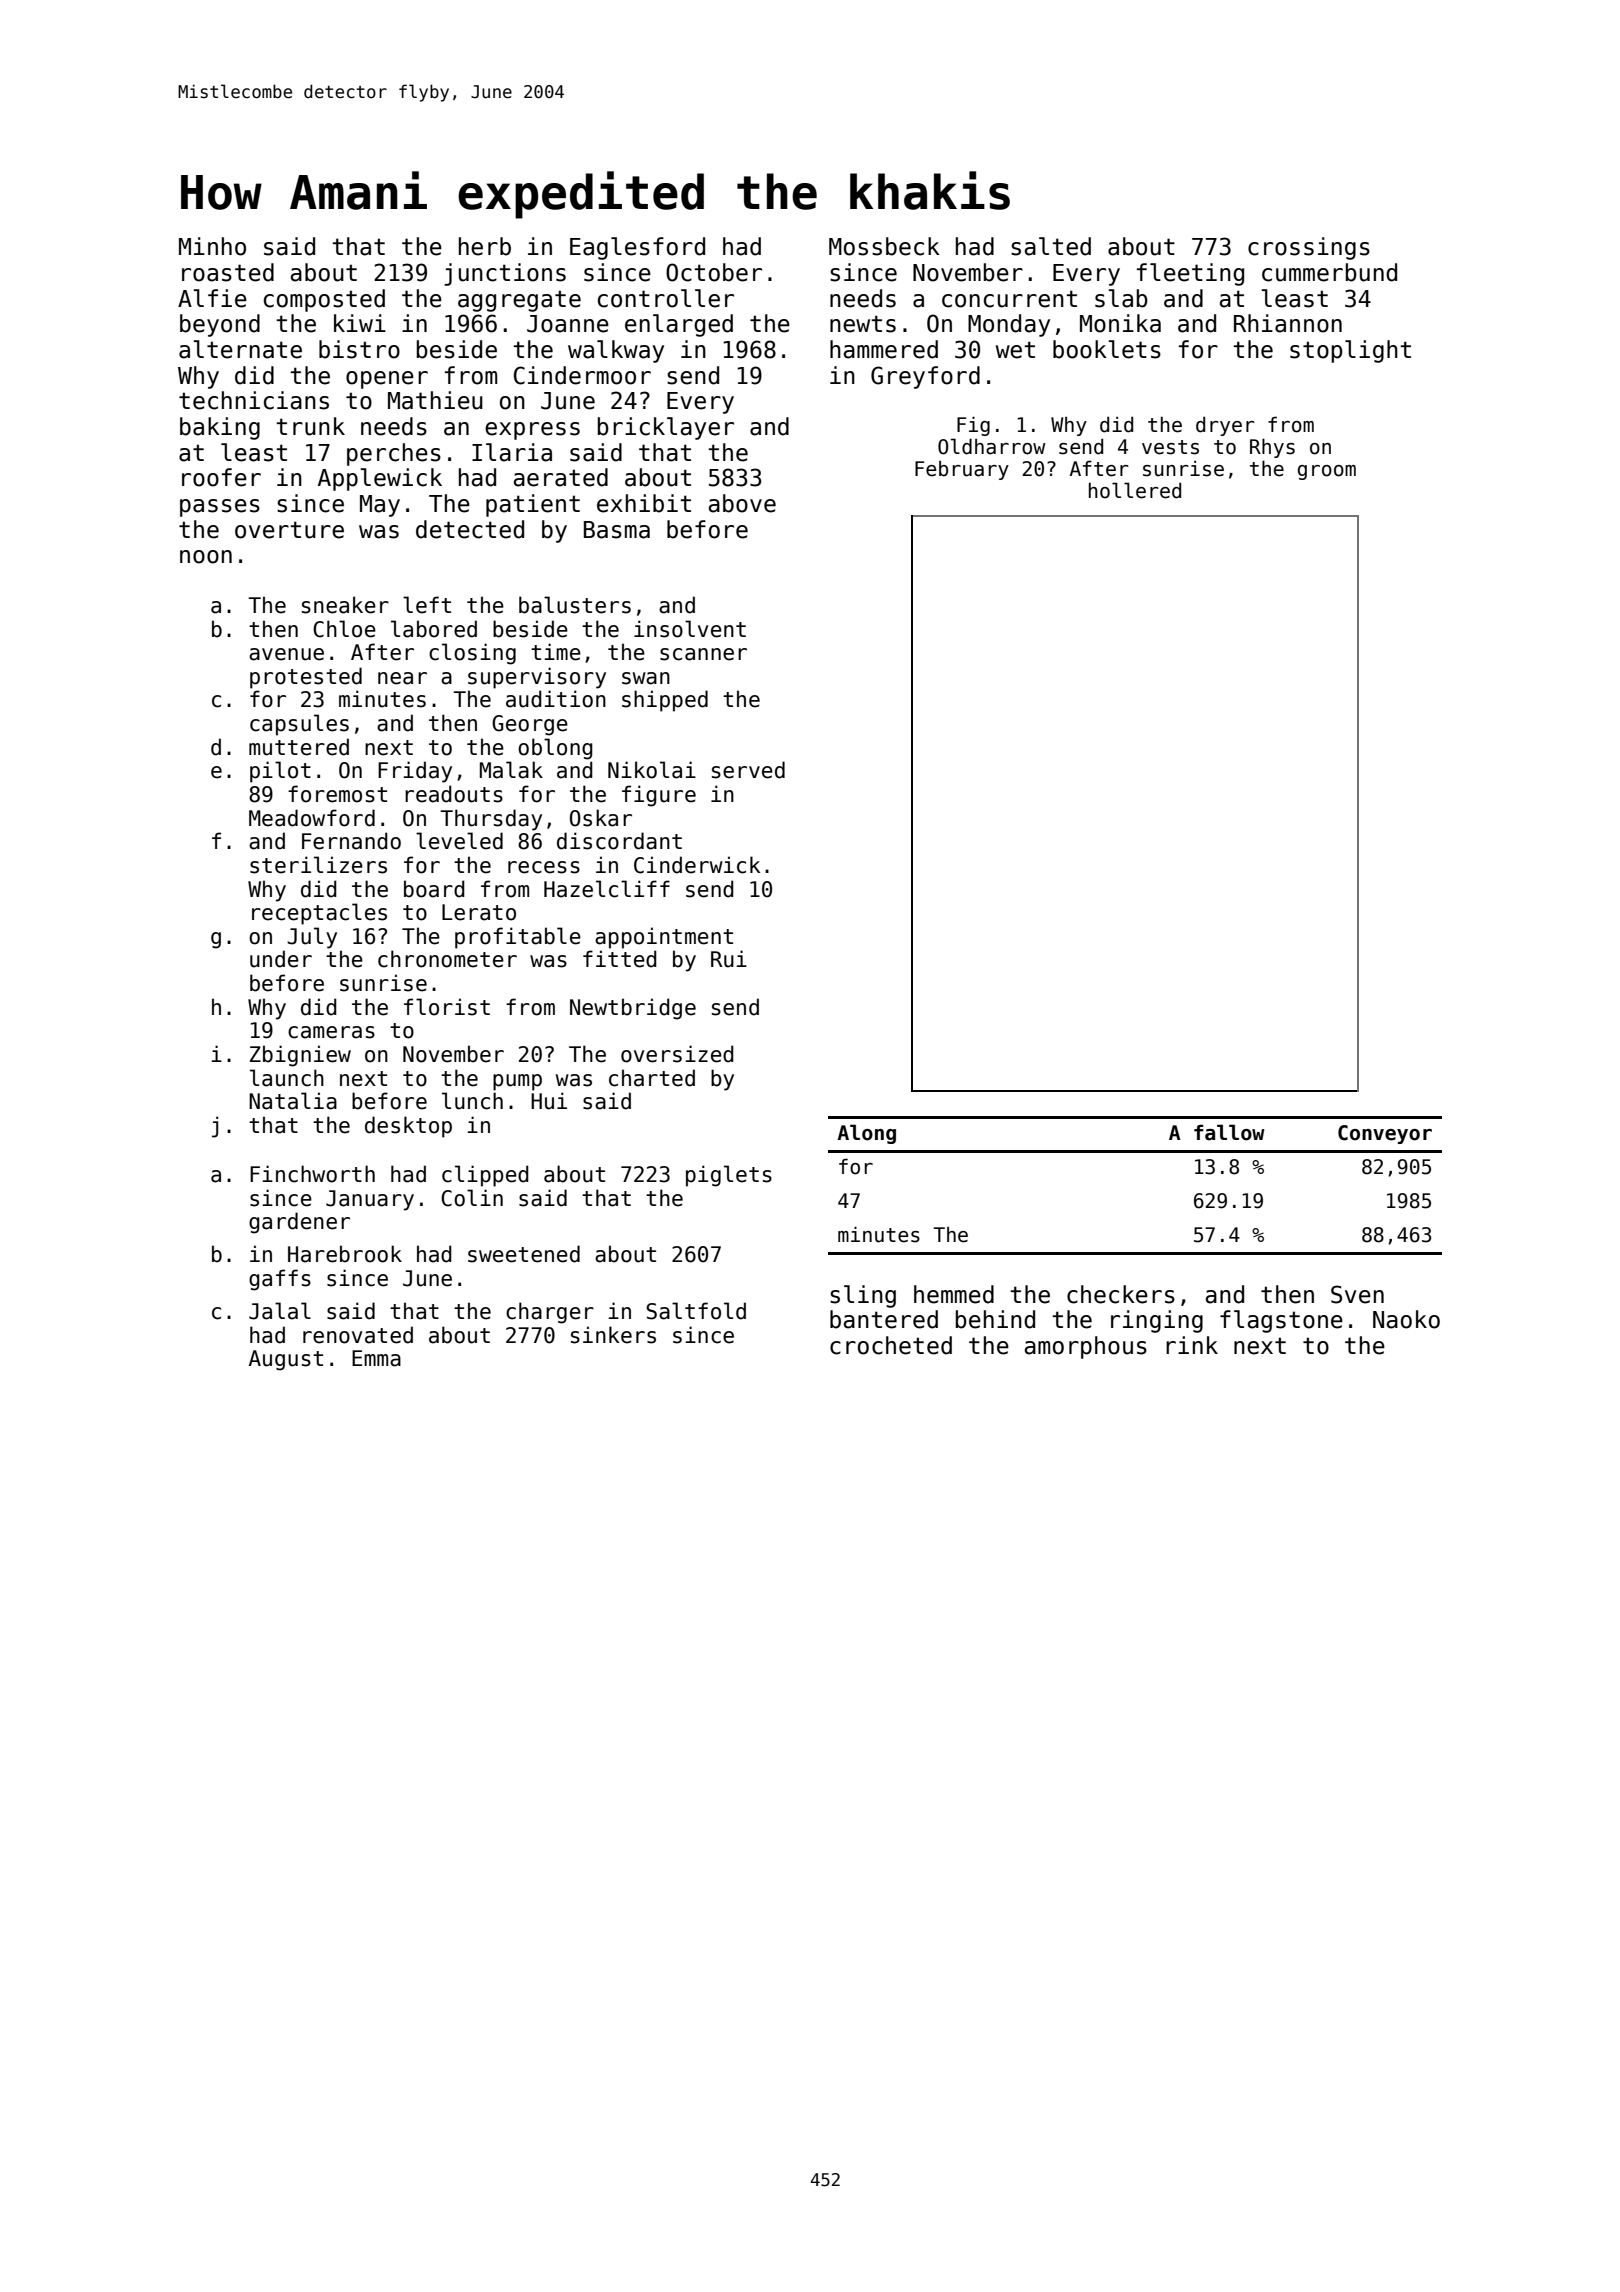 The width and height of the image is (1620, 2292). Describe the element at coordinates (891, 1345) in the image. I see `crocheted` at that location.
